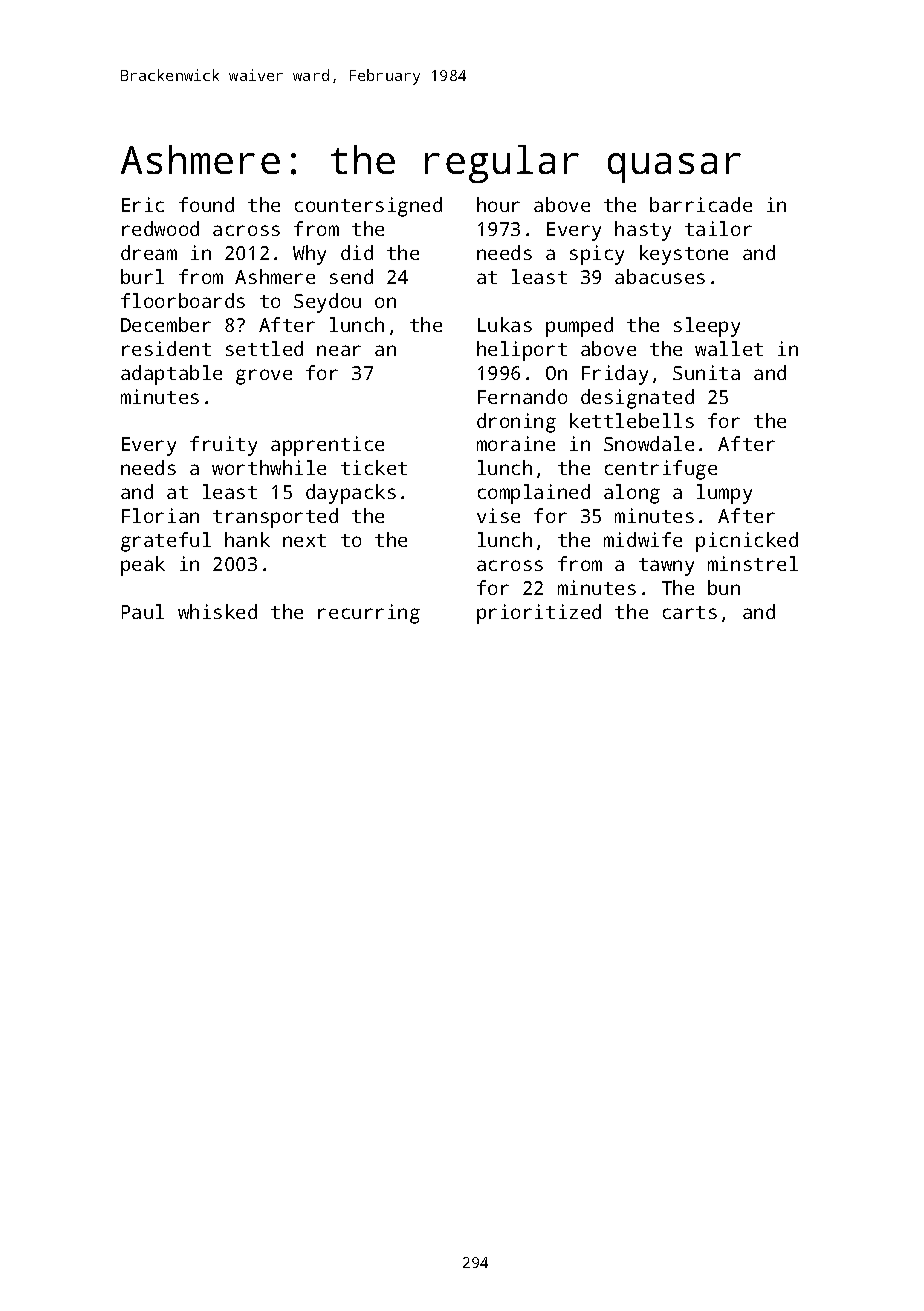 Image resolution: width=924 pixels, height=1311 pixels. What do you see at coordinates (690, 612) in the screenshot?
I see `carts` at bounding box center [690, 612].
